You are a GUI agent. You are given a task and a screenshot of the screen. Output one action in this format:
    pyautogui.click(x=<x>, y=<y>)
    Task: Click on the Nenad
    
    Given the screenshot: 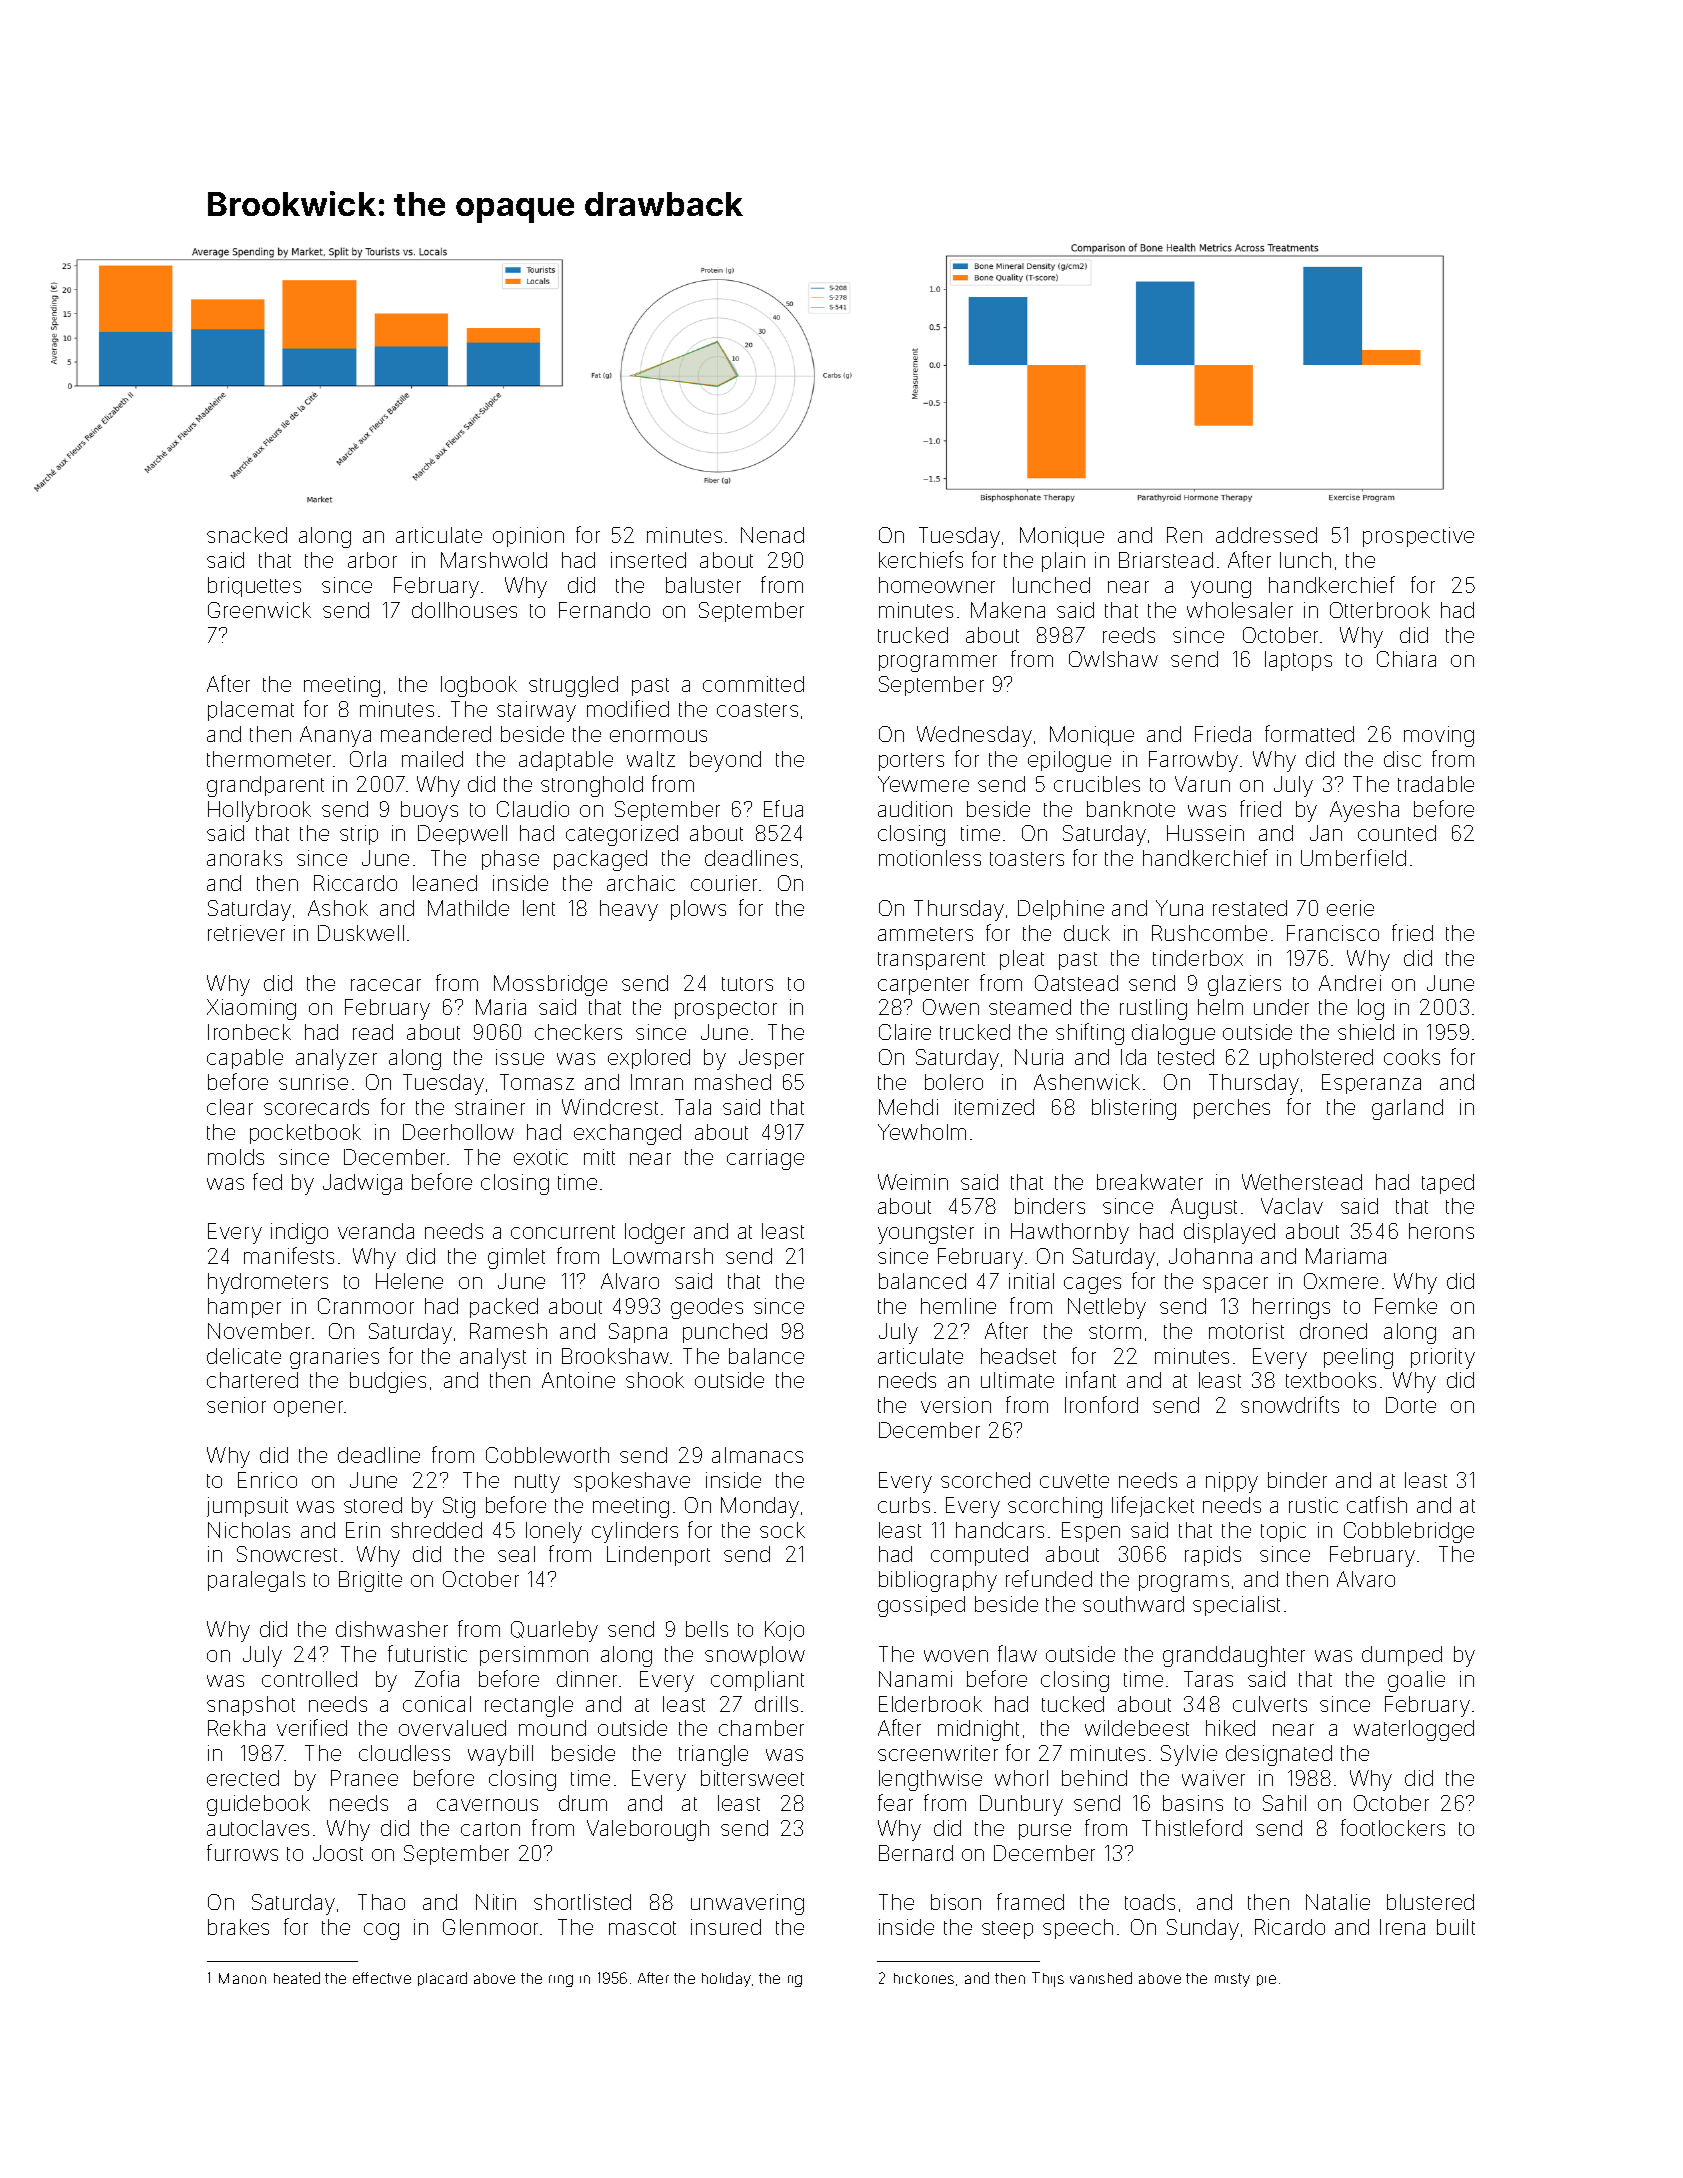 What is the action you would take?
    pyautogui.click(x=772, y=535)
